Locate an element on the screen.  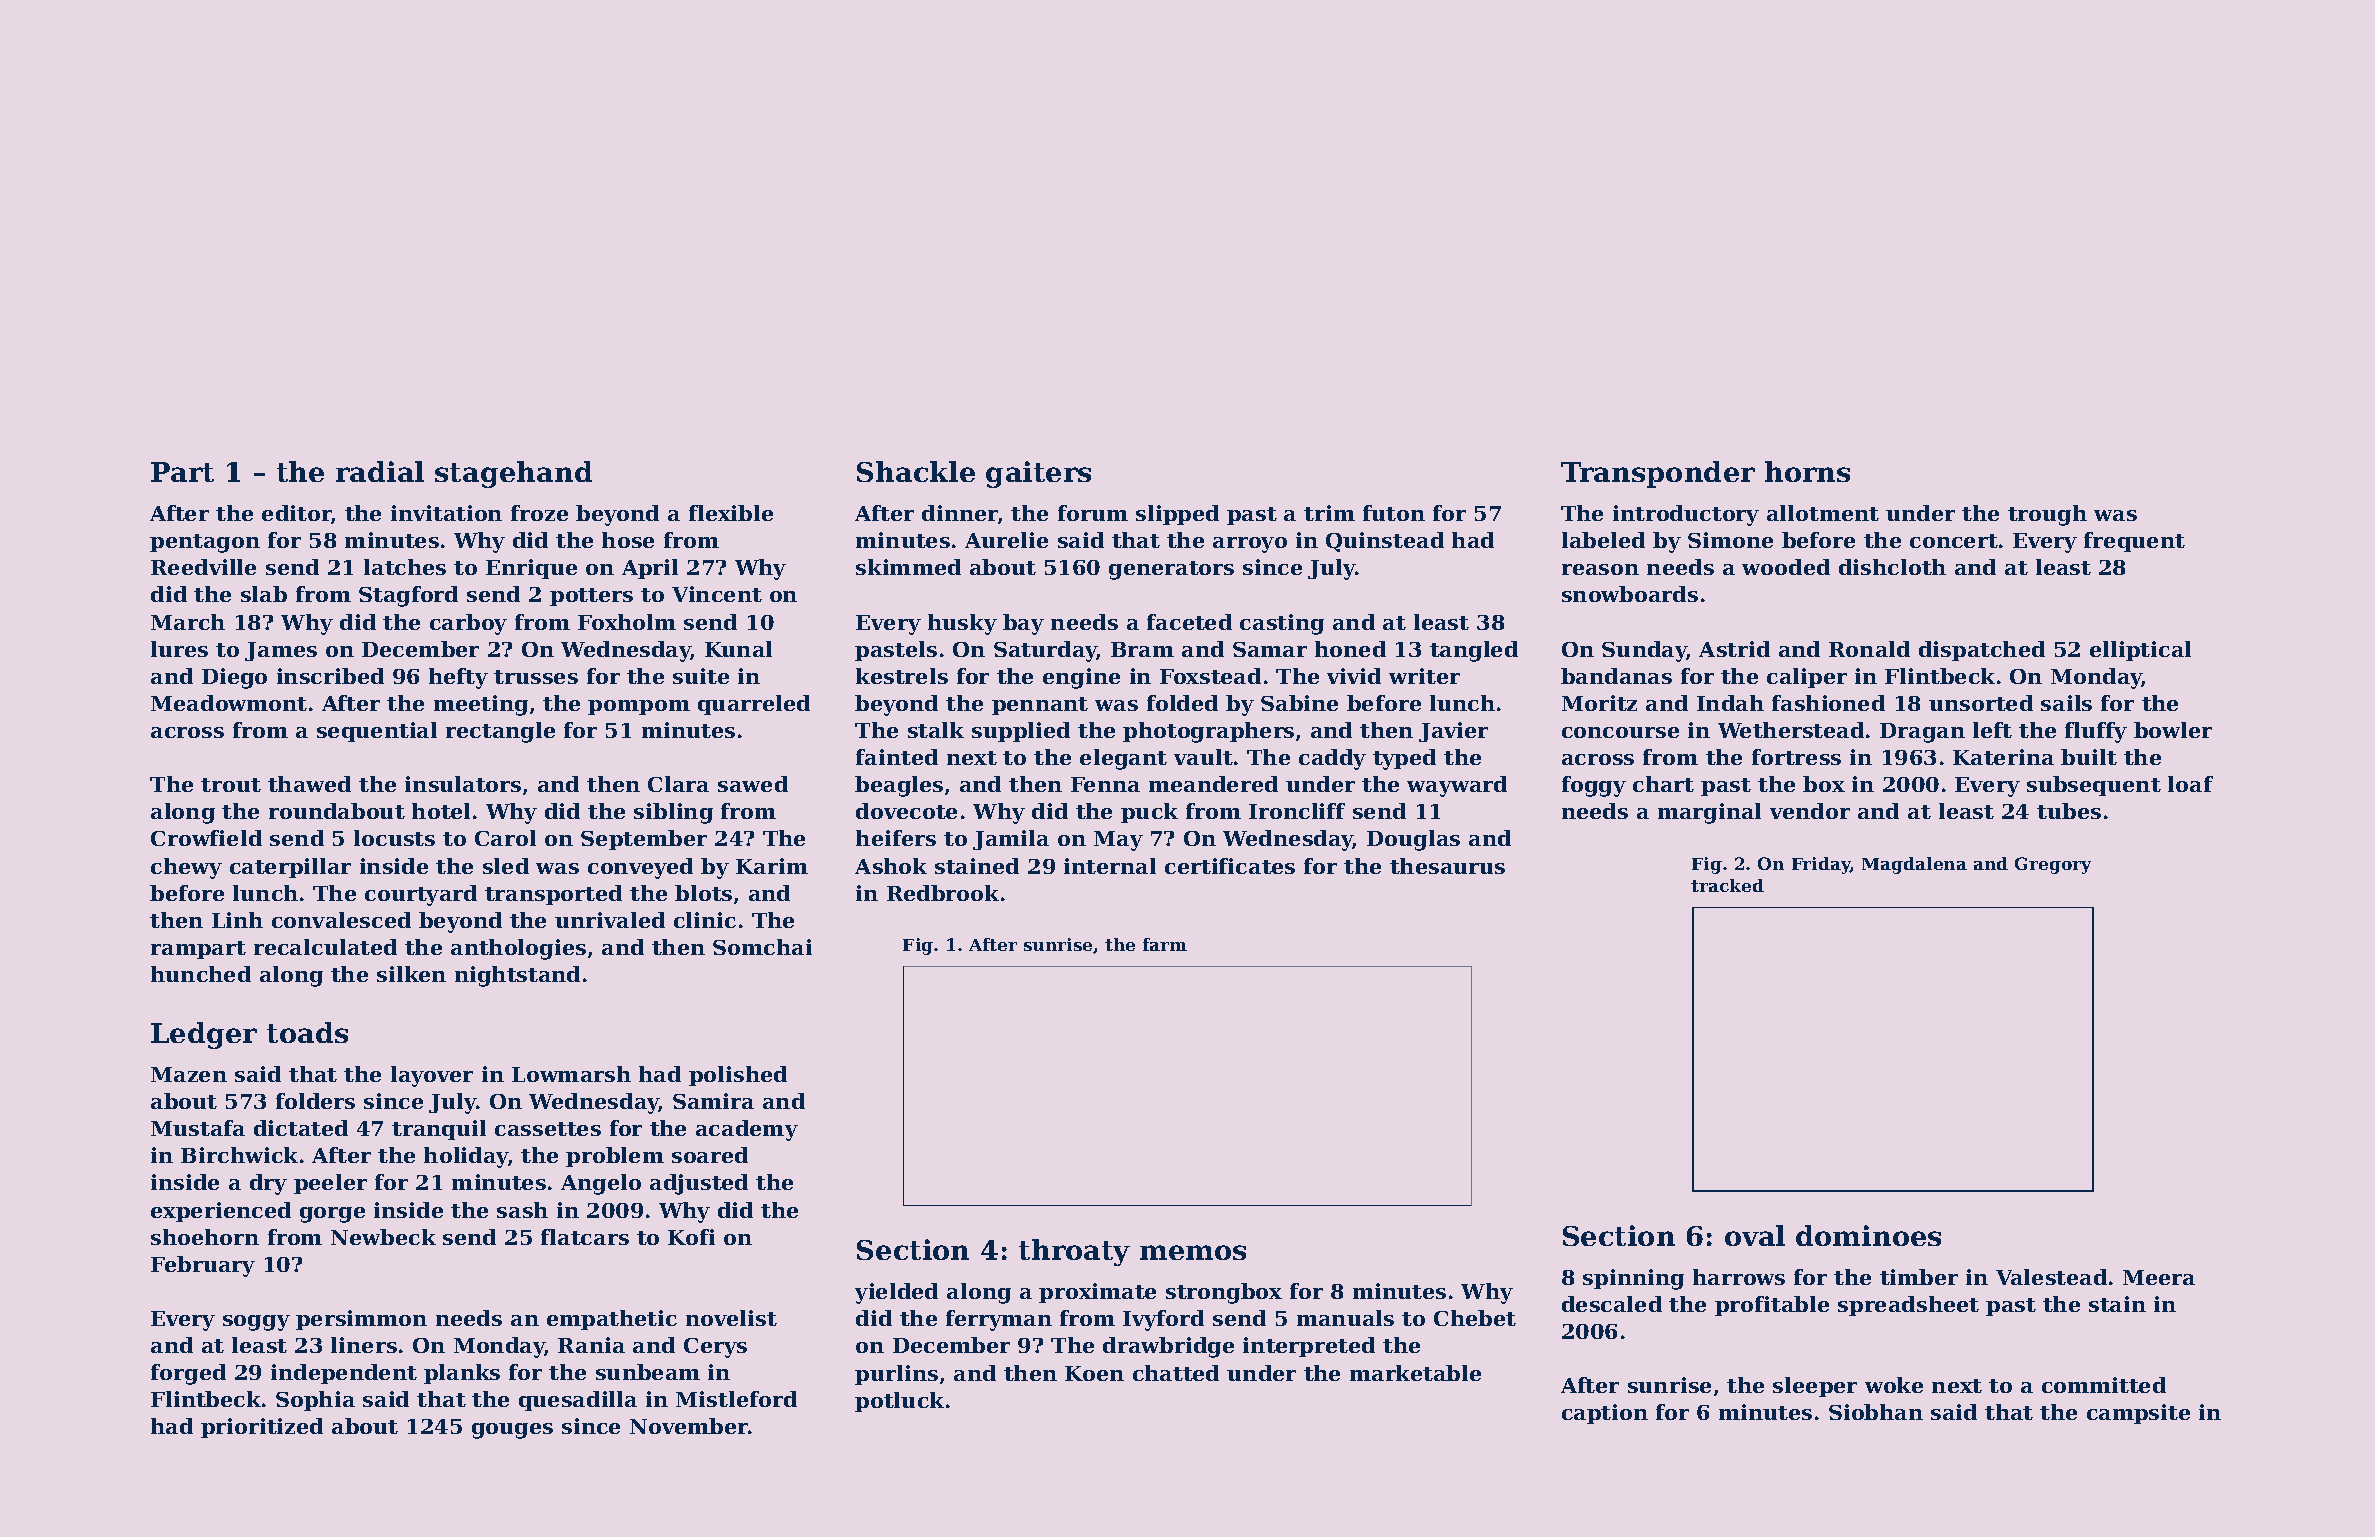
caliper is located at coordinates (1807, 678).
